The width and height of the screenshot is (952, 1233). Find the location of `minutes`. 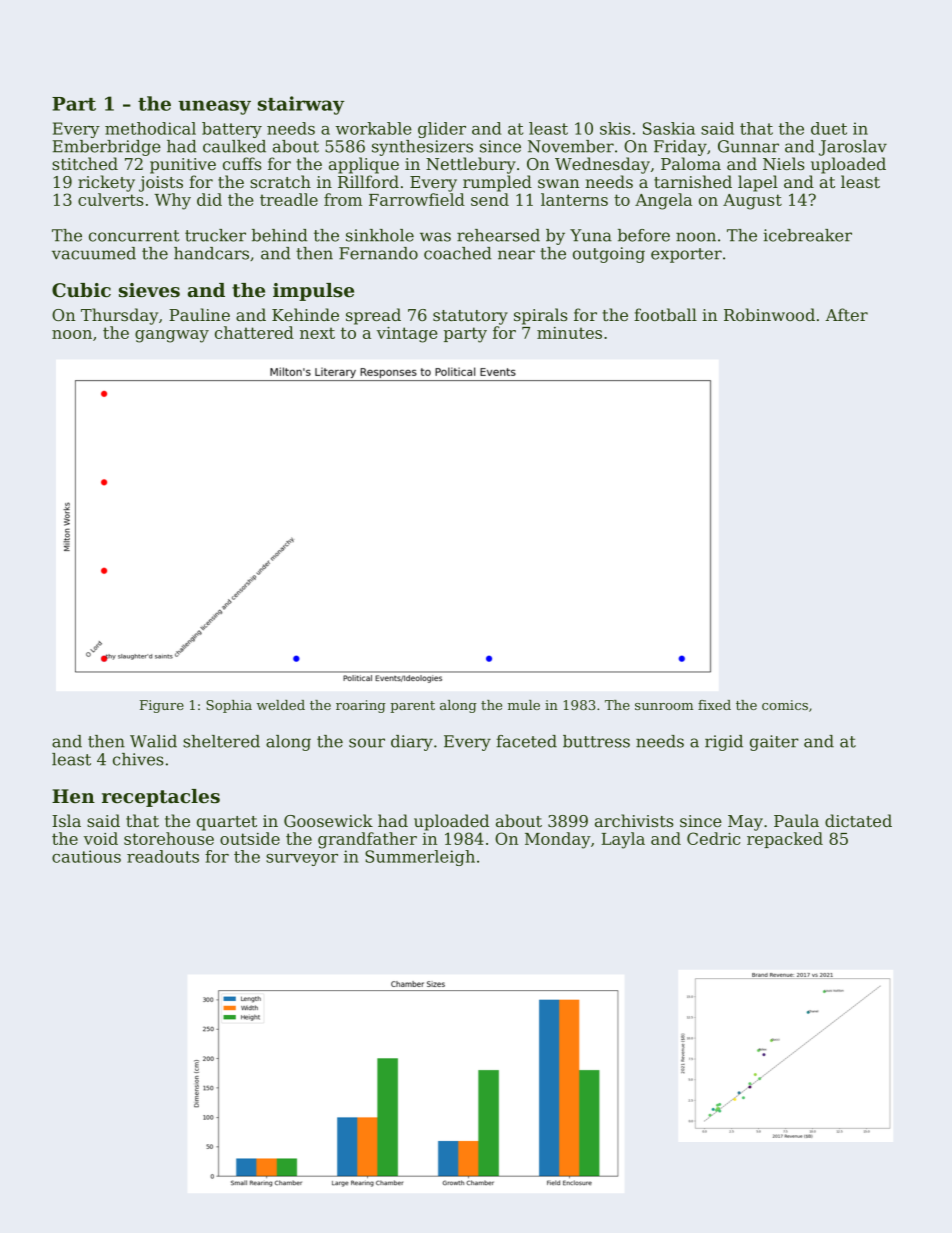

minutes is located at coordinates (569, 333).
